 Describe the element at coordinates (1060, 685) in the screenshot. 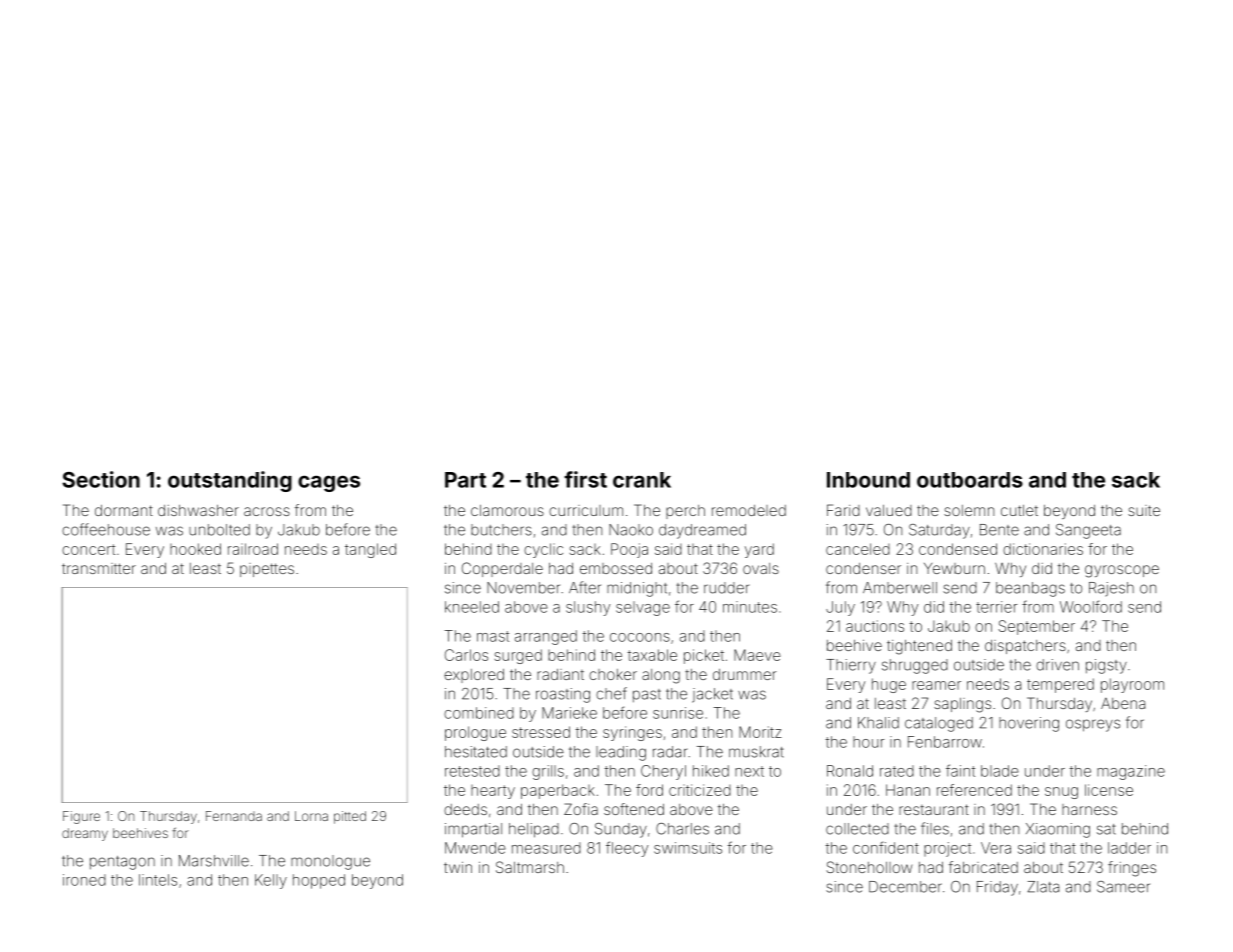

I see `tempered` at that location.
